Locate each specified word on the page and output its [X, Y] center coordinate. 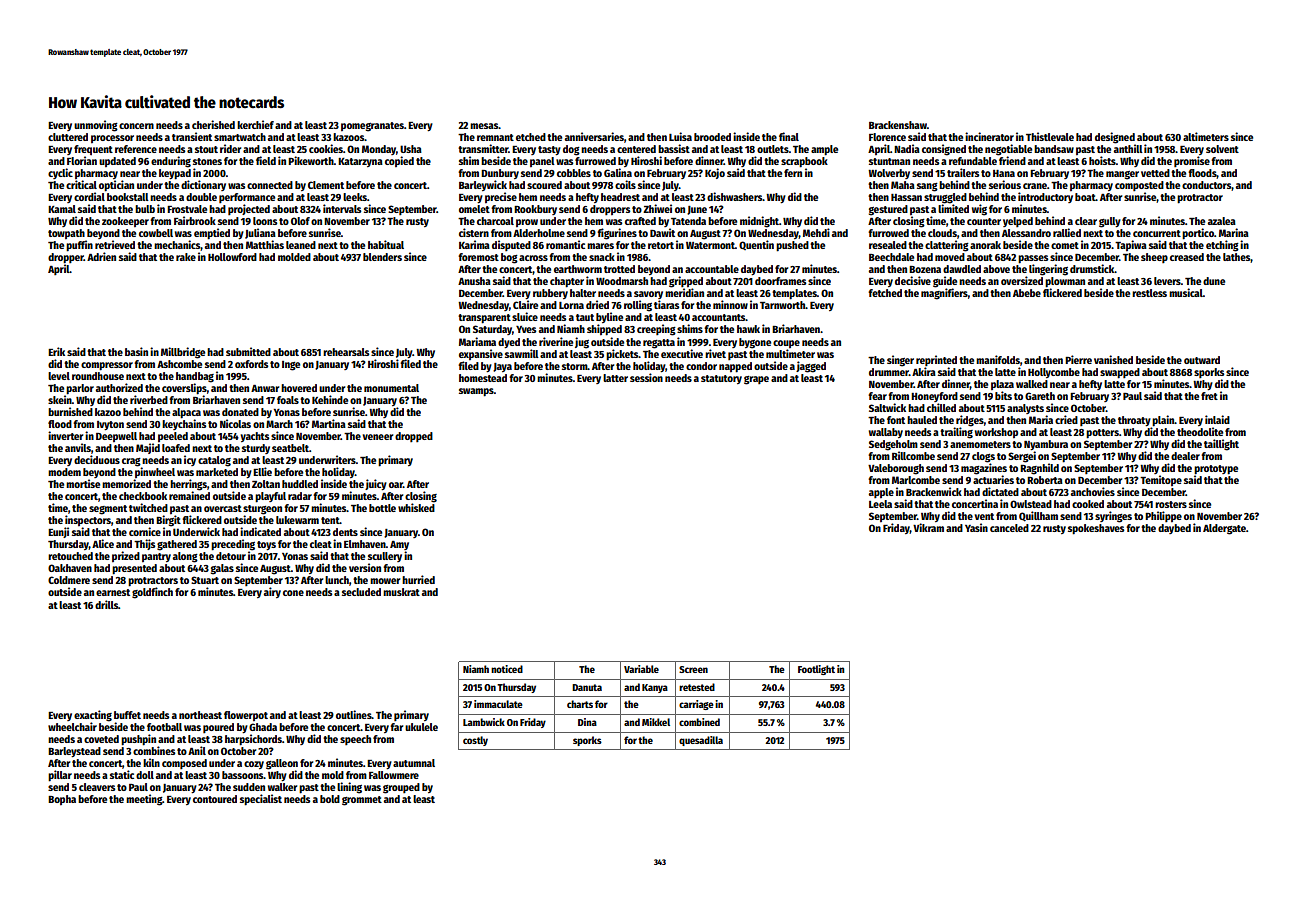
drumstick [1092, 268]
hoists [1102, 160]
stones [207, 161]
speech [355, 740]
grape [756, 380]
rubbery [550, 294]
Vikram [928, 527]
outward [1202, 360]
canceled [1009, 528]
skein [60, 399]
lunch [337, 580]
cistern [474, 232]
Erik [56, 351]
